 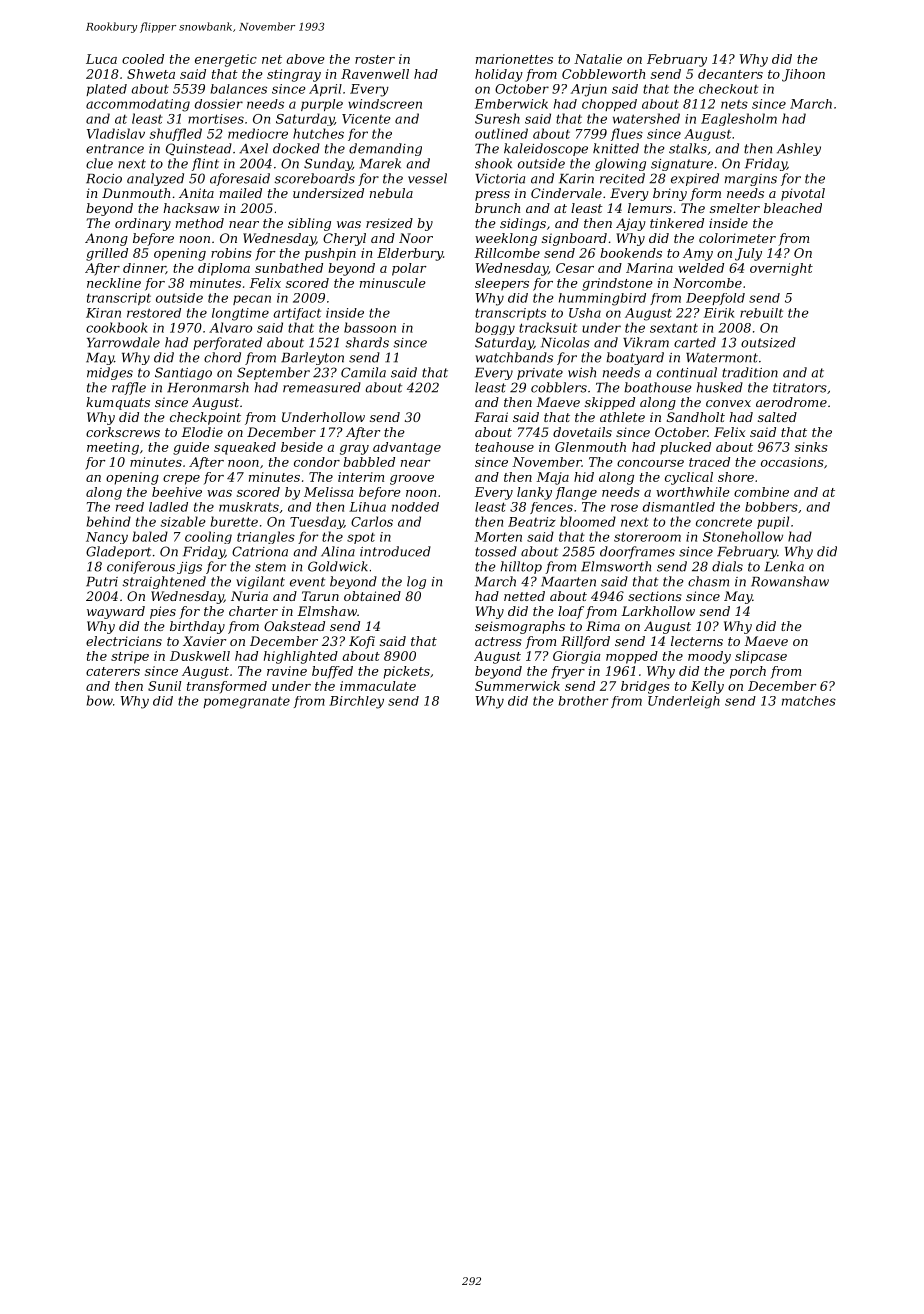 I want to click on hilltop, so click(x=521, y=567).
